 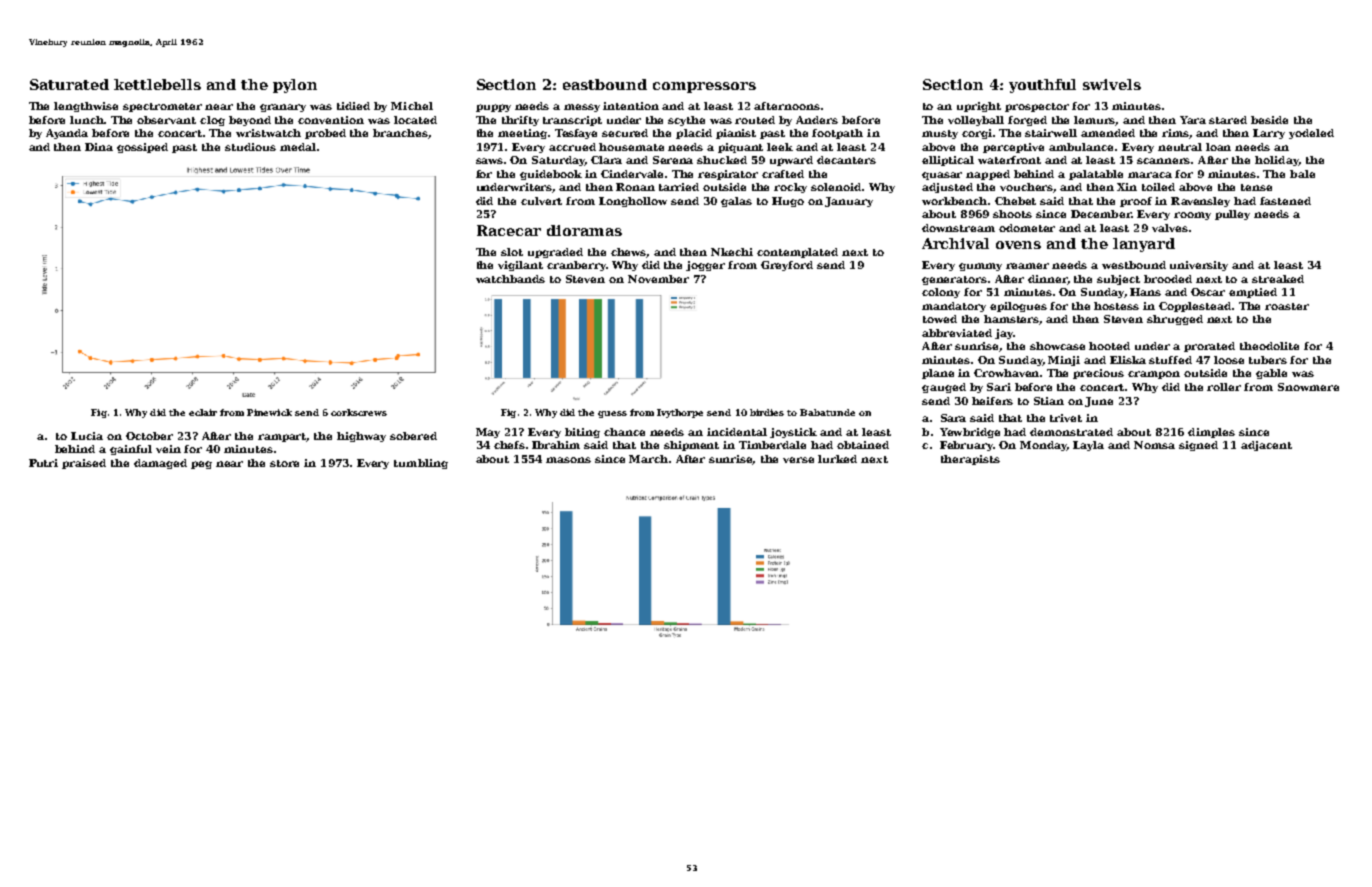 What do you see at coordinates (1051, 133) in the document?
I see `stairwell` at bounding box center [1051, 133].
